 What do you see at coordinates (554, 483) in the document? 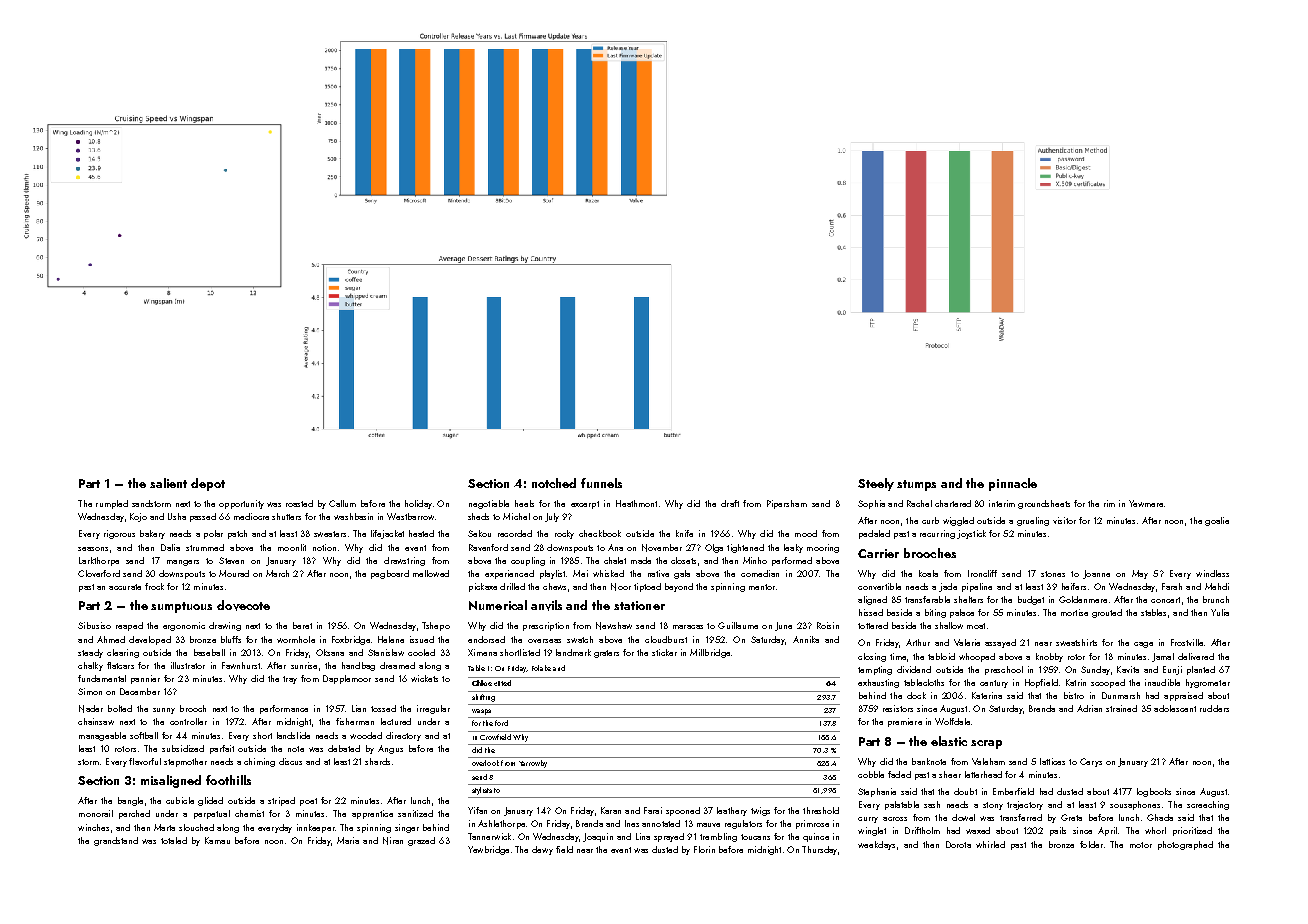
I see `notched` at bounding box center [554, 483].
